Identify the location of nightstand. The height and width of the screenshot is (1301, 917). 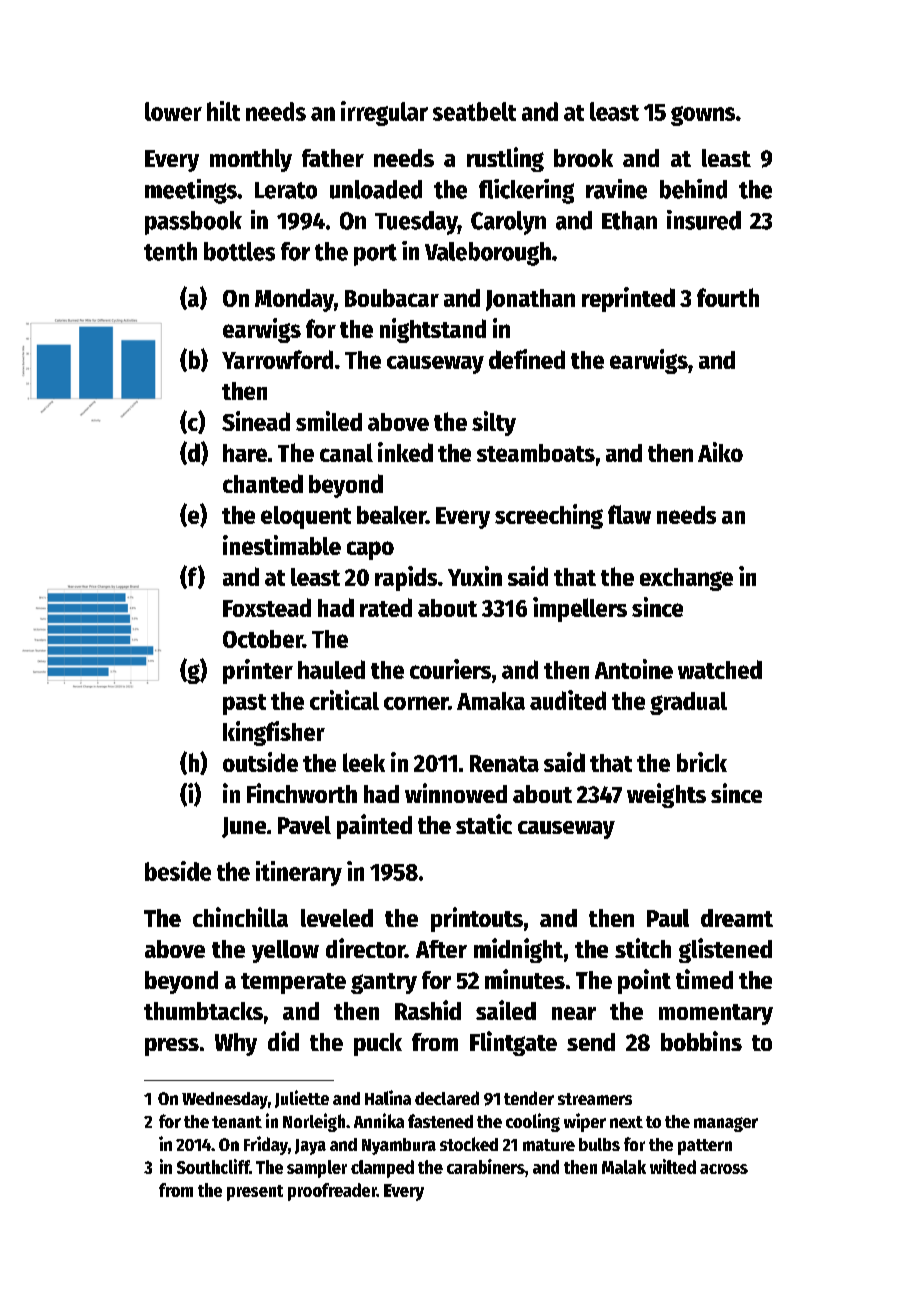
(433, 330).
